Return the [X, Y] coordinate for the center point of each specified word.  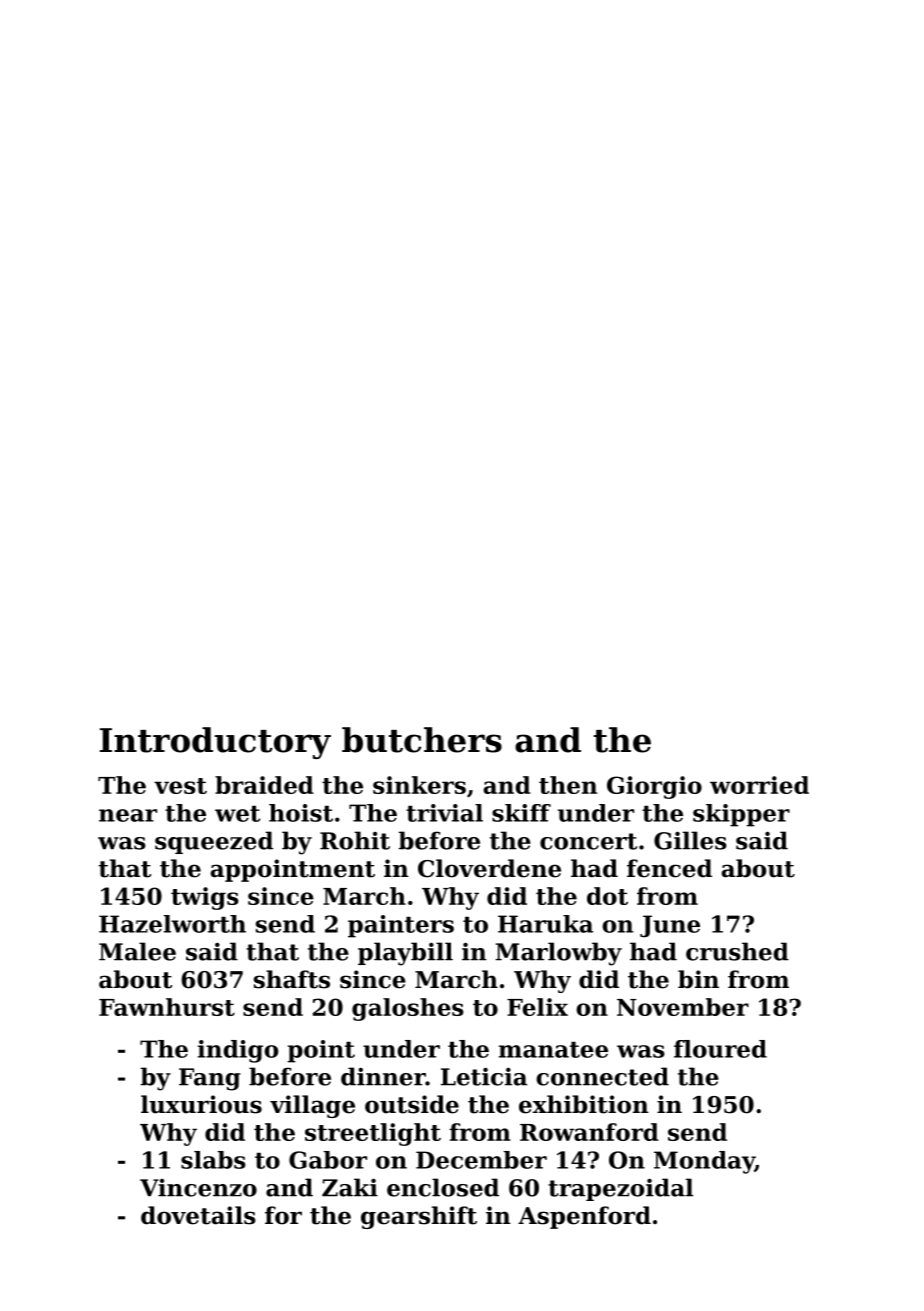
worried [759, 785]
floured [720, 1049]
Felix [537, 1007]
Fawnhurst [167, 1007]
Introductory [215, 743]
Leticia [484, 1076]
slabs [213, 1160]
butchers [422, 740]
